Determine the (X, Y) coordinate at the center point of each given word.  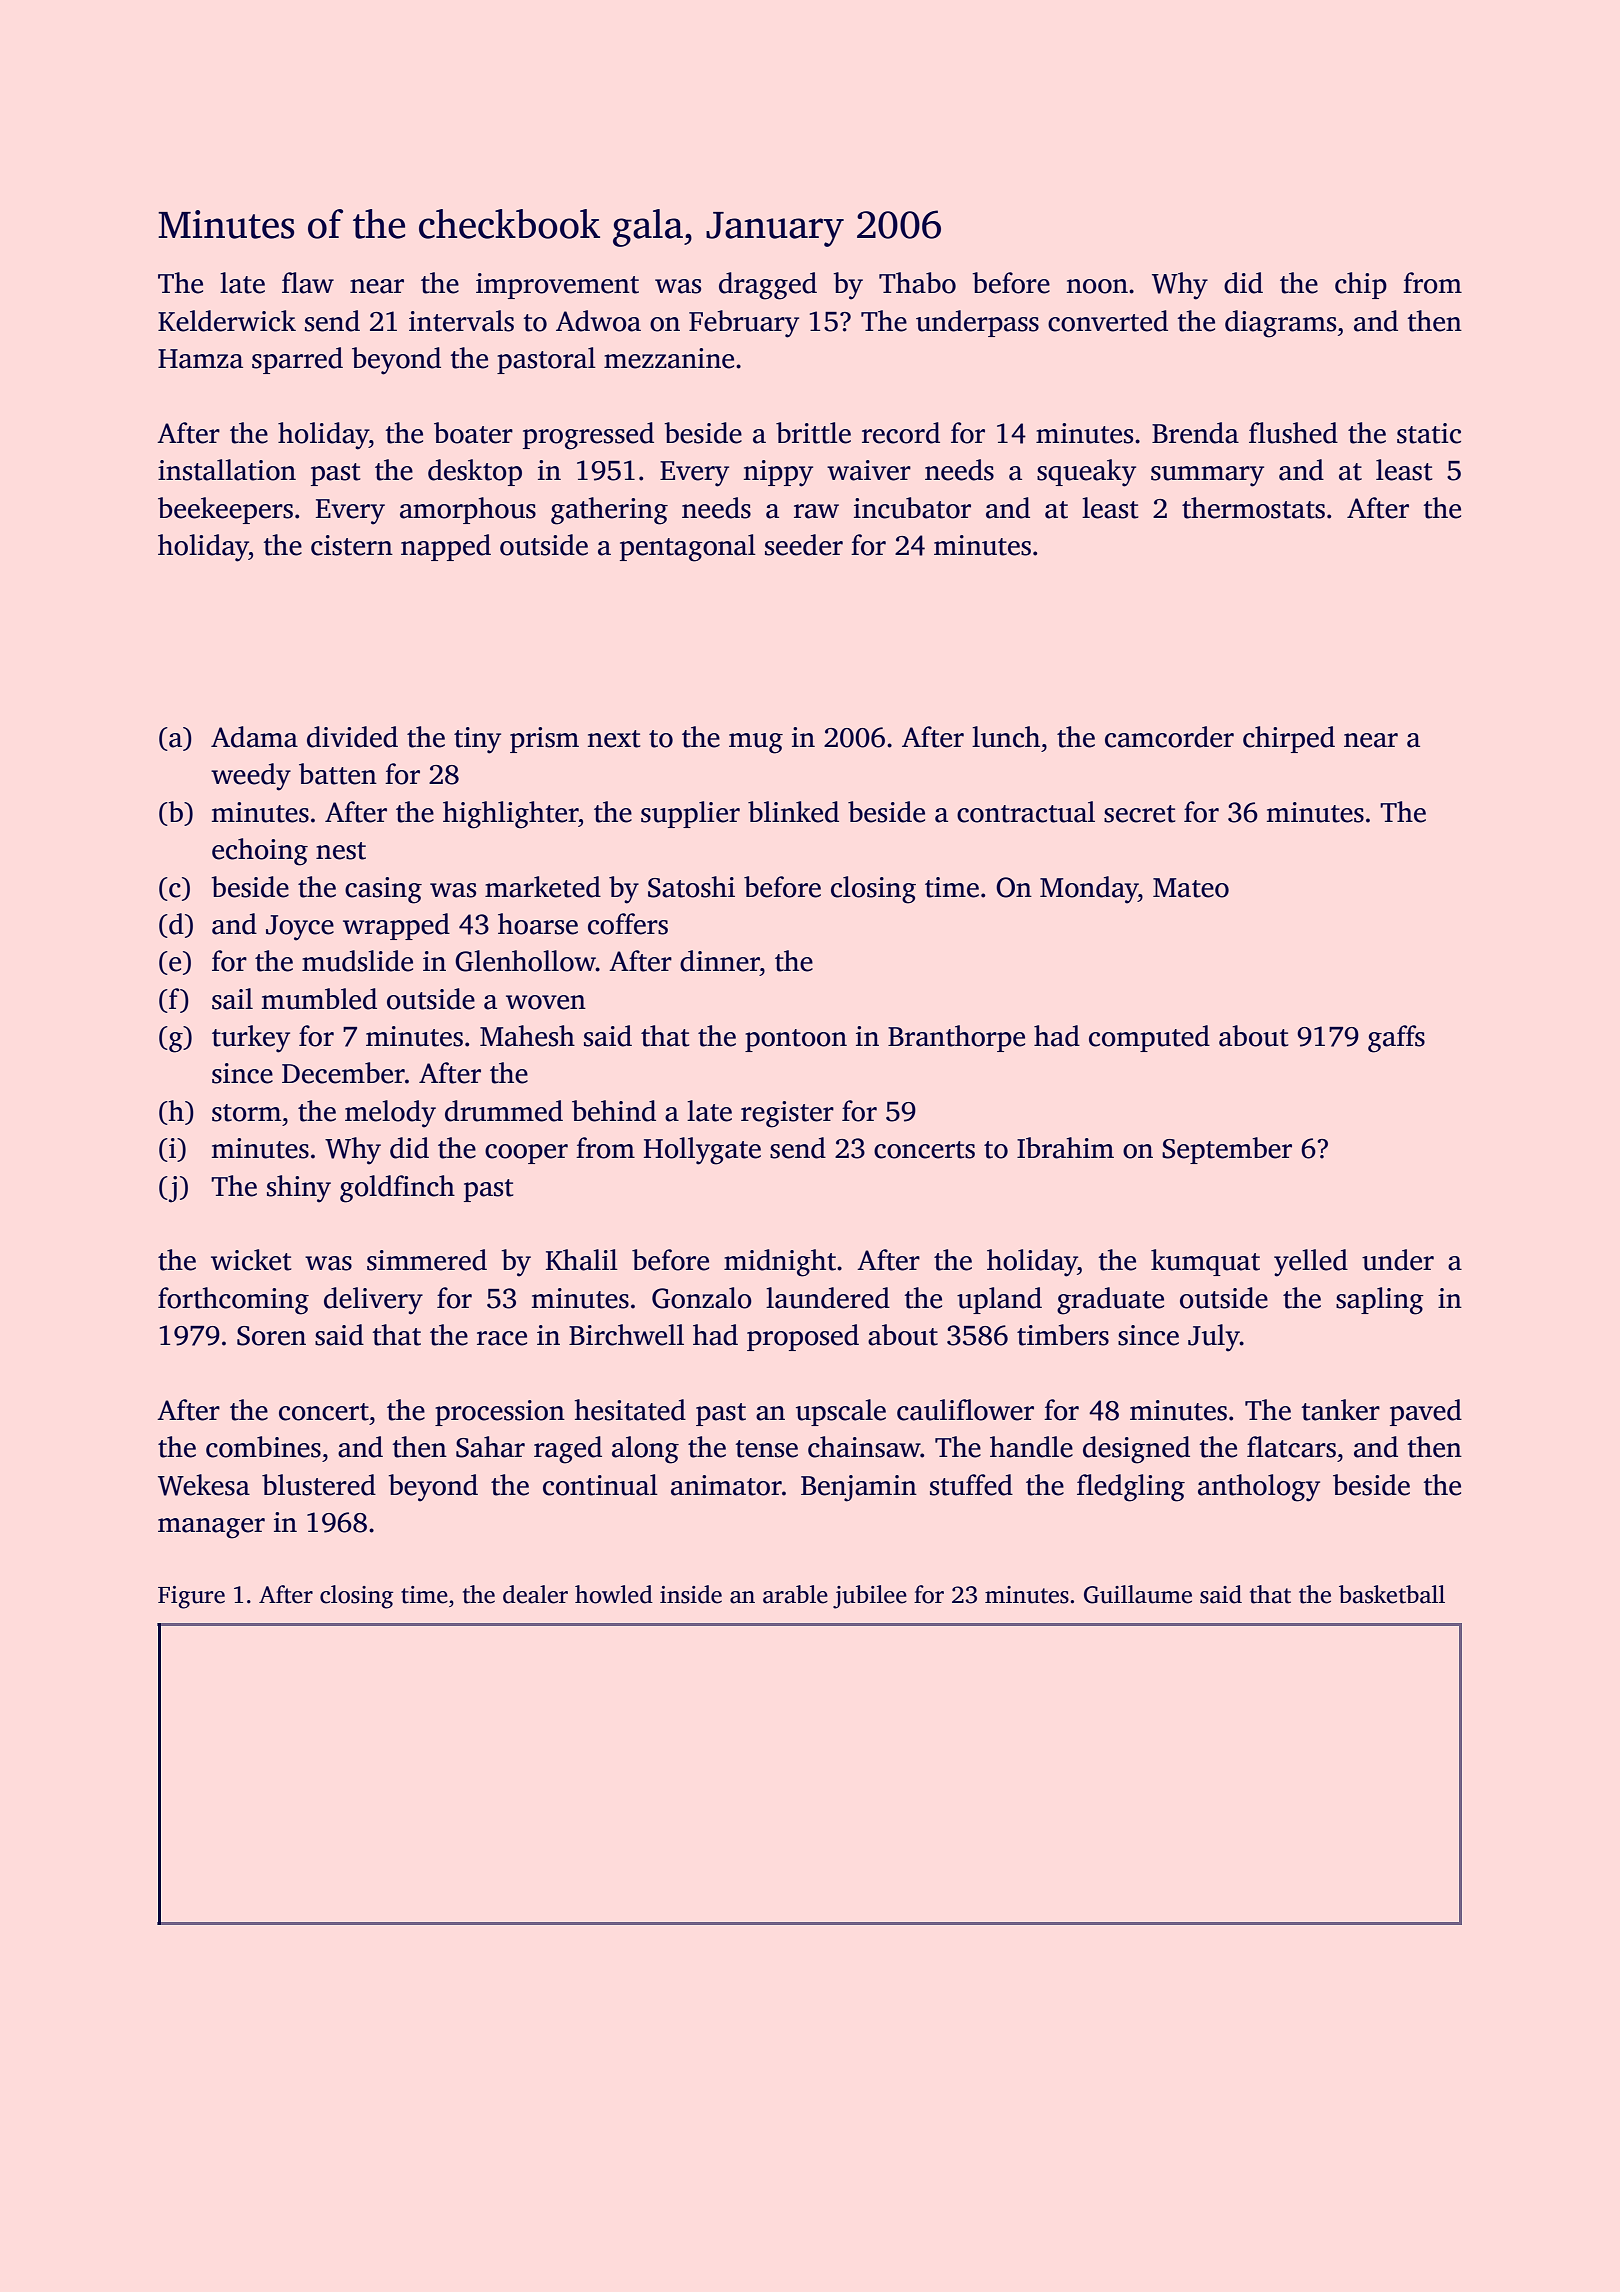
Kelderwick (227, 321)
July (1214, 1338)
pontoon (796, 1040)
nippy (778, 473)
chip (1361, 285)
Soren (271, 1336)
